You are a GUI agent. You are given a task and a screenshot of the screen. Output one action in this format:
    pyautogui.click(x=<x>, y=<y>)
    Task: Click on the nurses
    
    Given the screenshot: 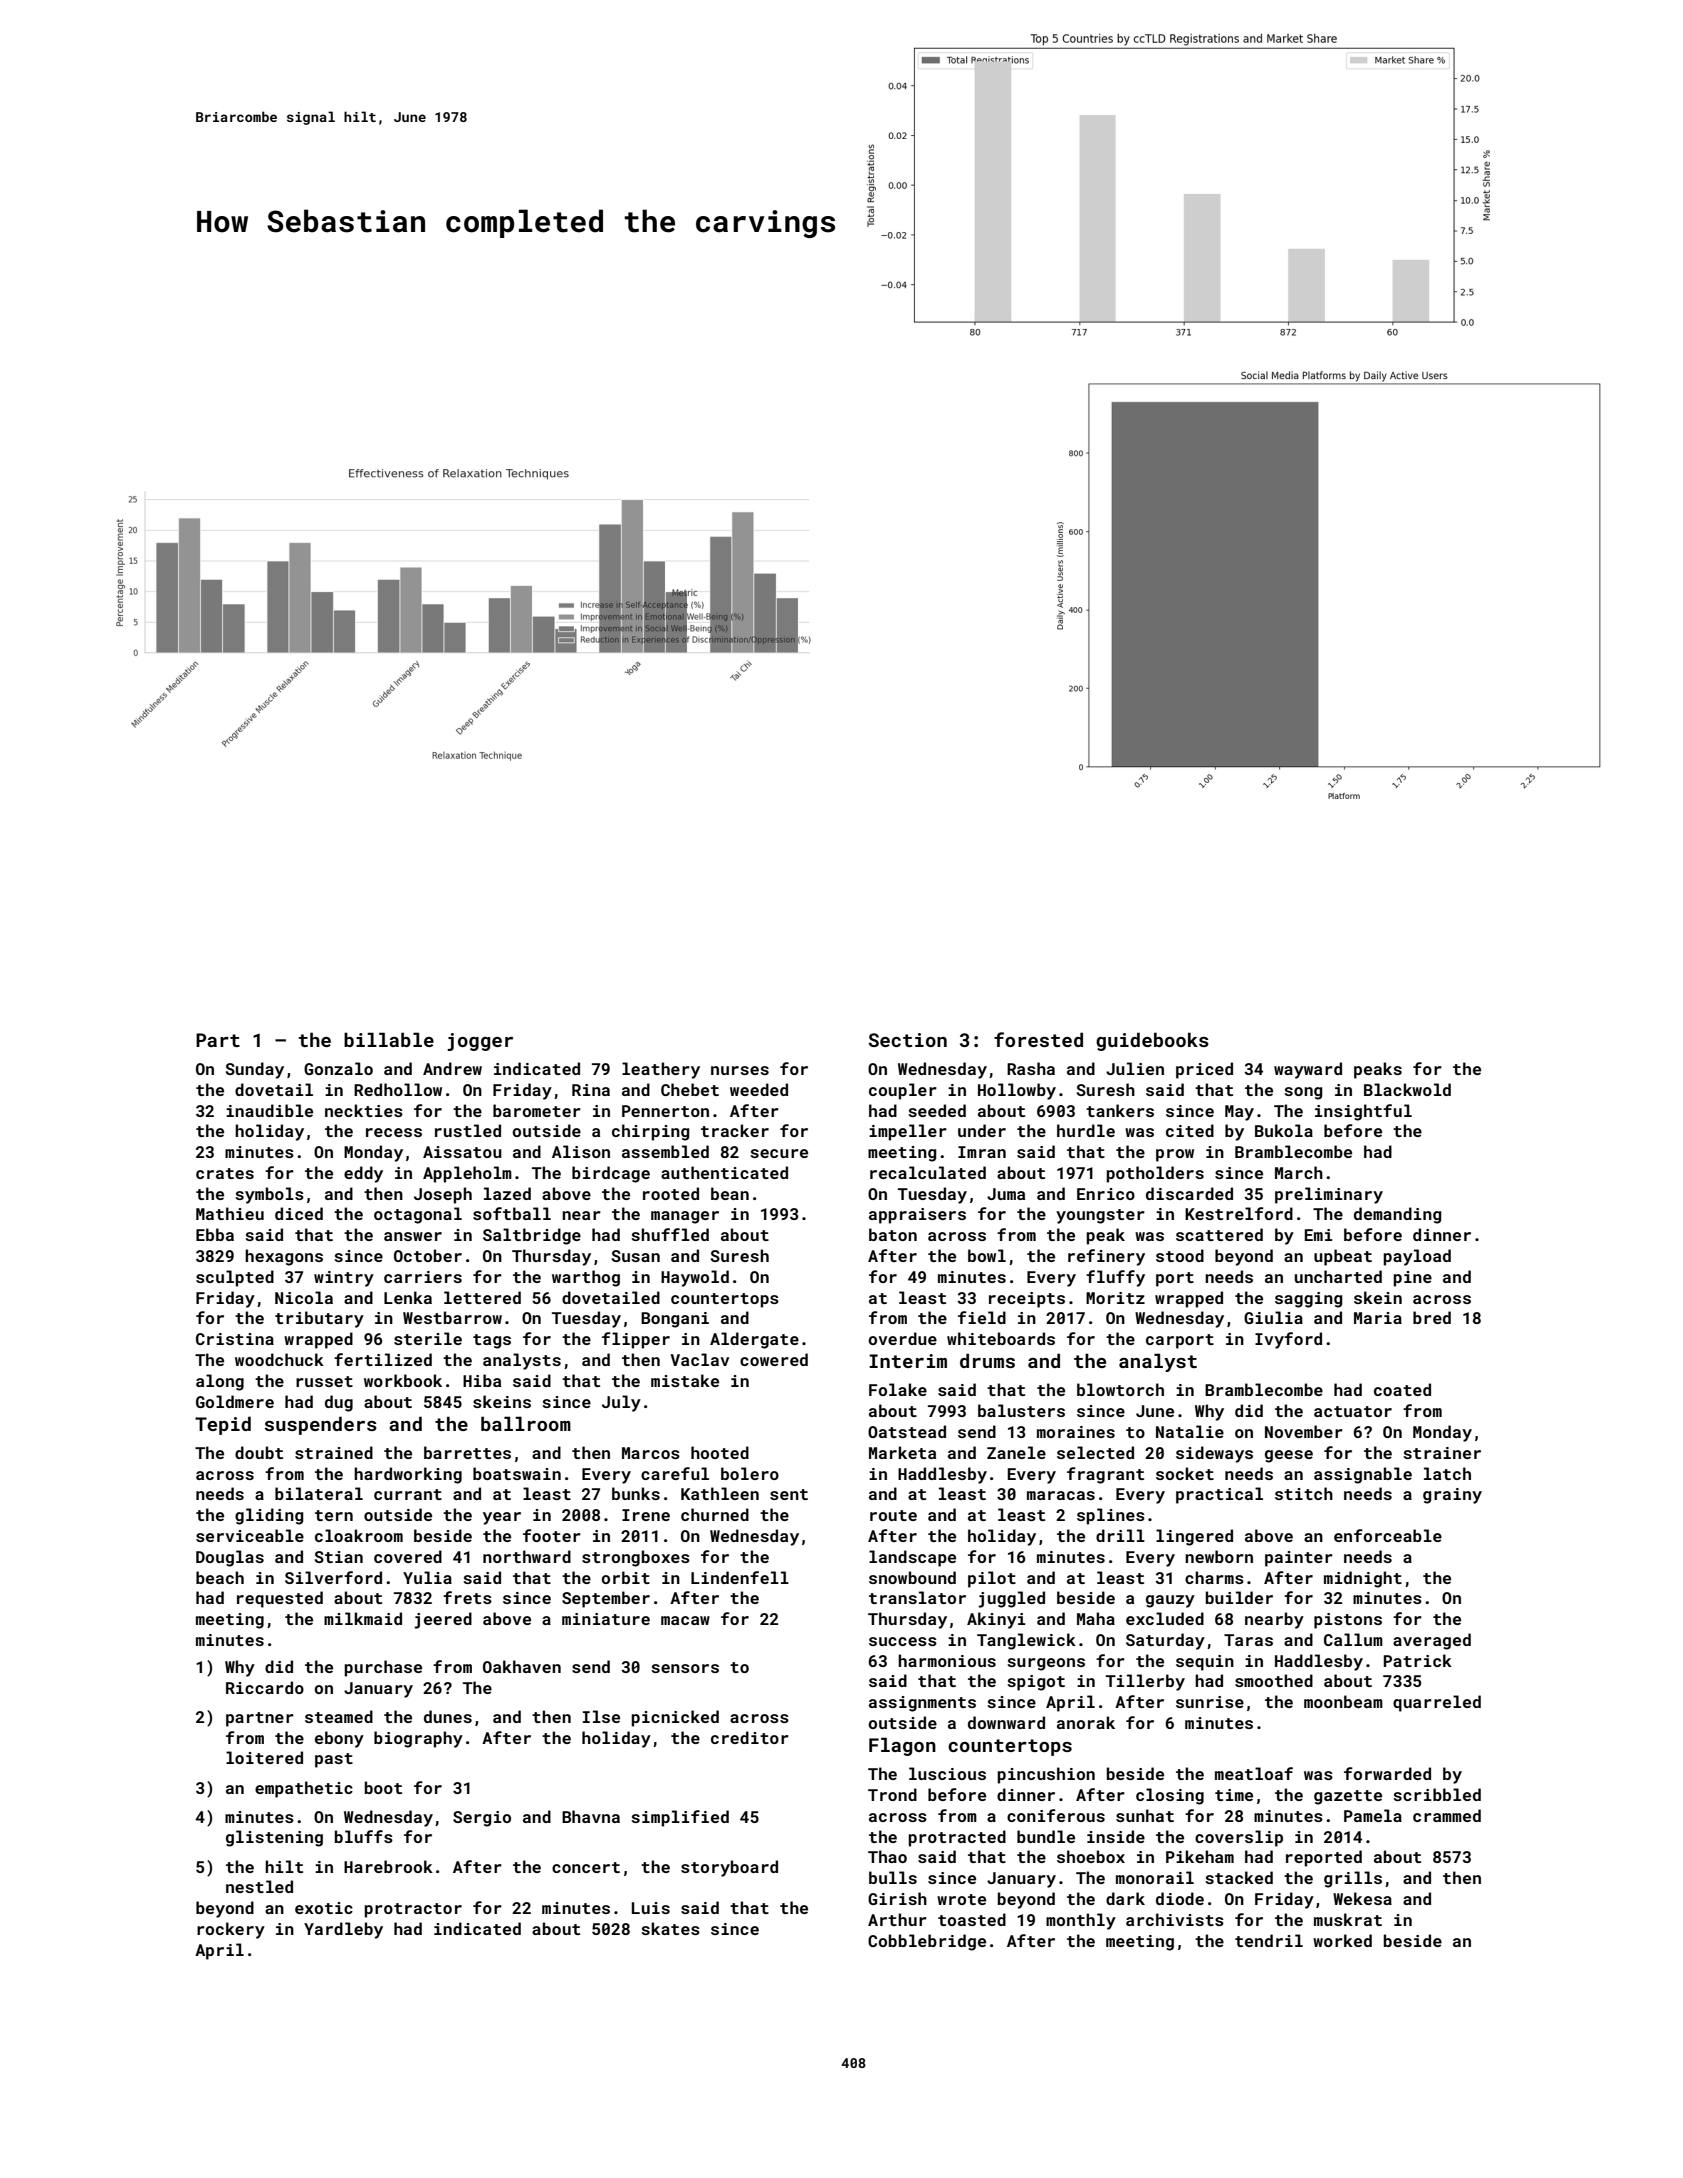 What is the action you would take?
    pyautogui.click(x=740, y=1070)
